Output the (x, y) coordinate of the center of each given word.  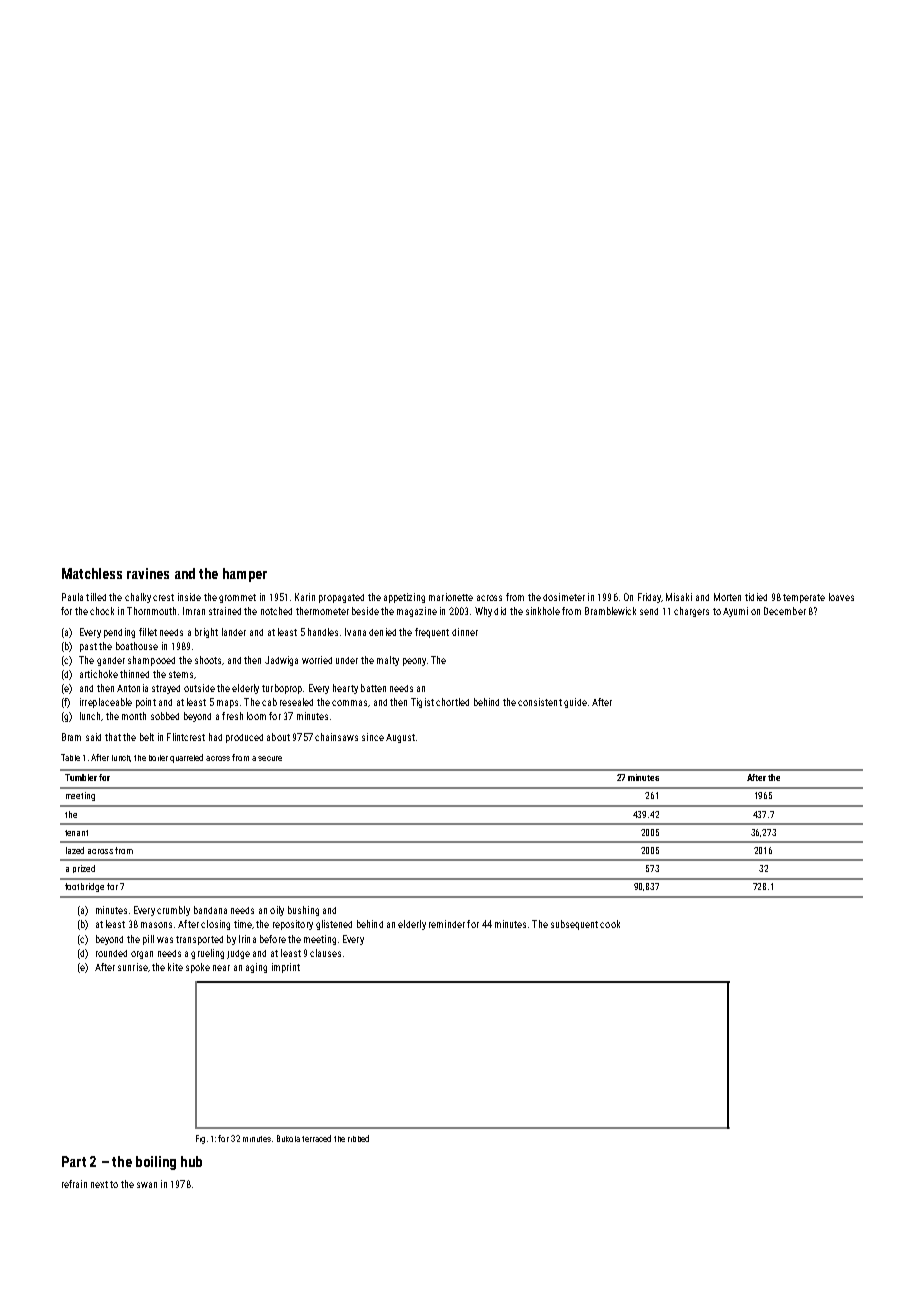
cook (610, 924)
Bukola (288, 1138)
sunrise (133, 967)
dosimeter (564, 597)
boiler (158, 758)
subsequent (574, 925)
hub (191, 1161)
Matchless (92, 573)
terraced (316, 1138)
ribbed (358, 1138)
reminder (447, 924)
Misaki (679, 597)
